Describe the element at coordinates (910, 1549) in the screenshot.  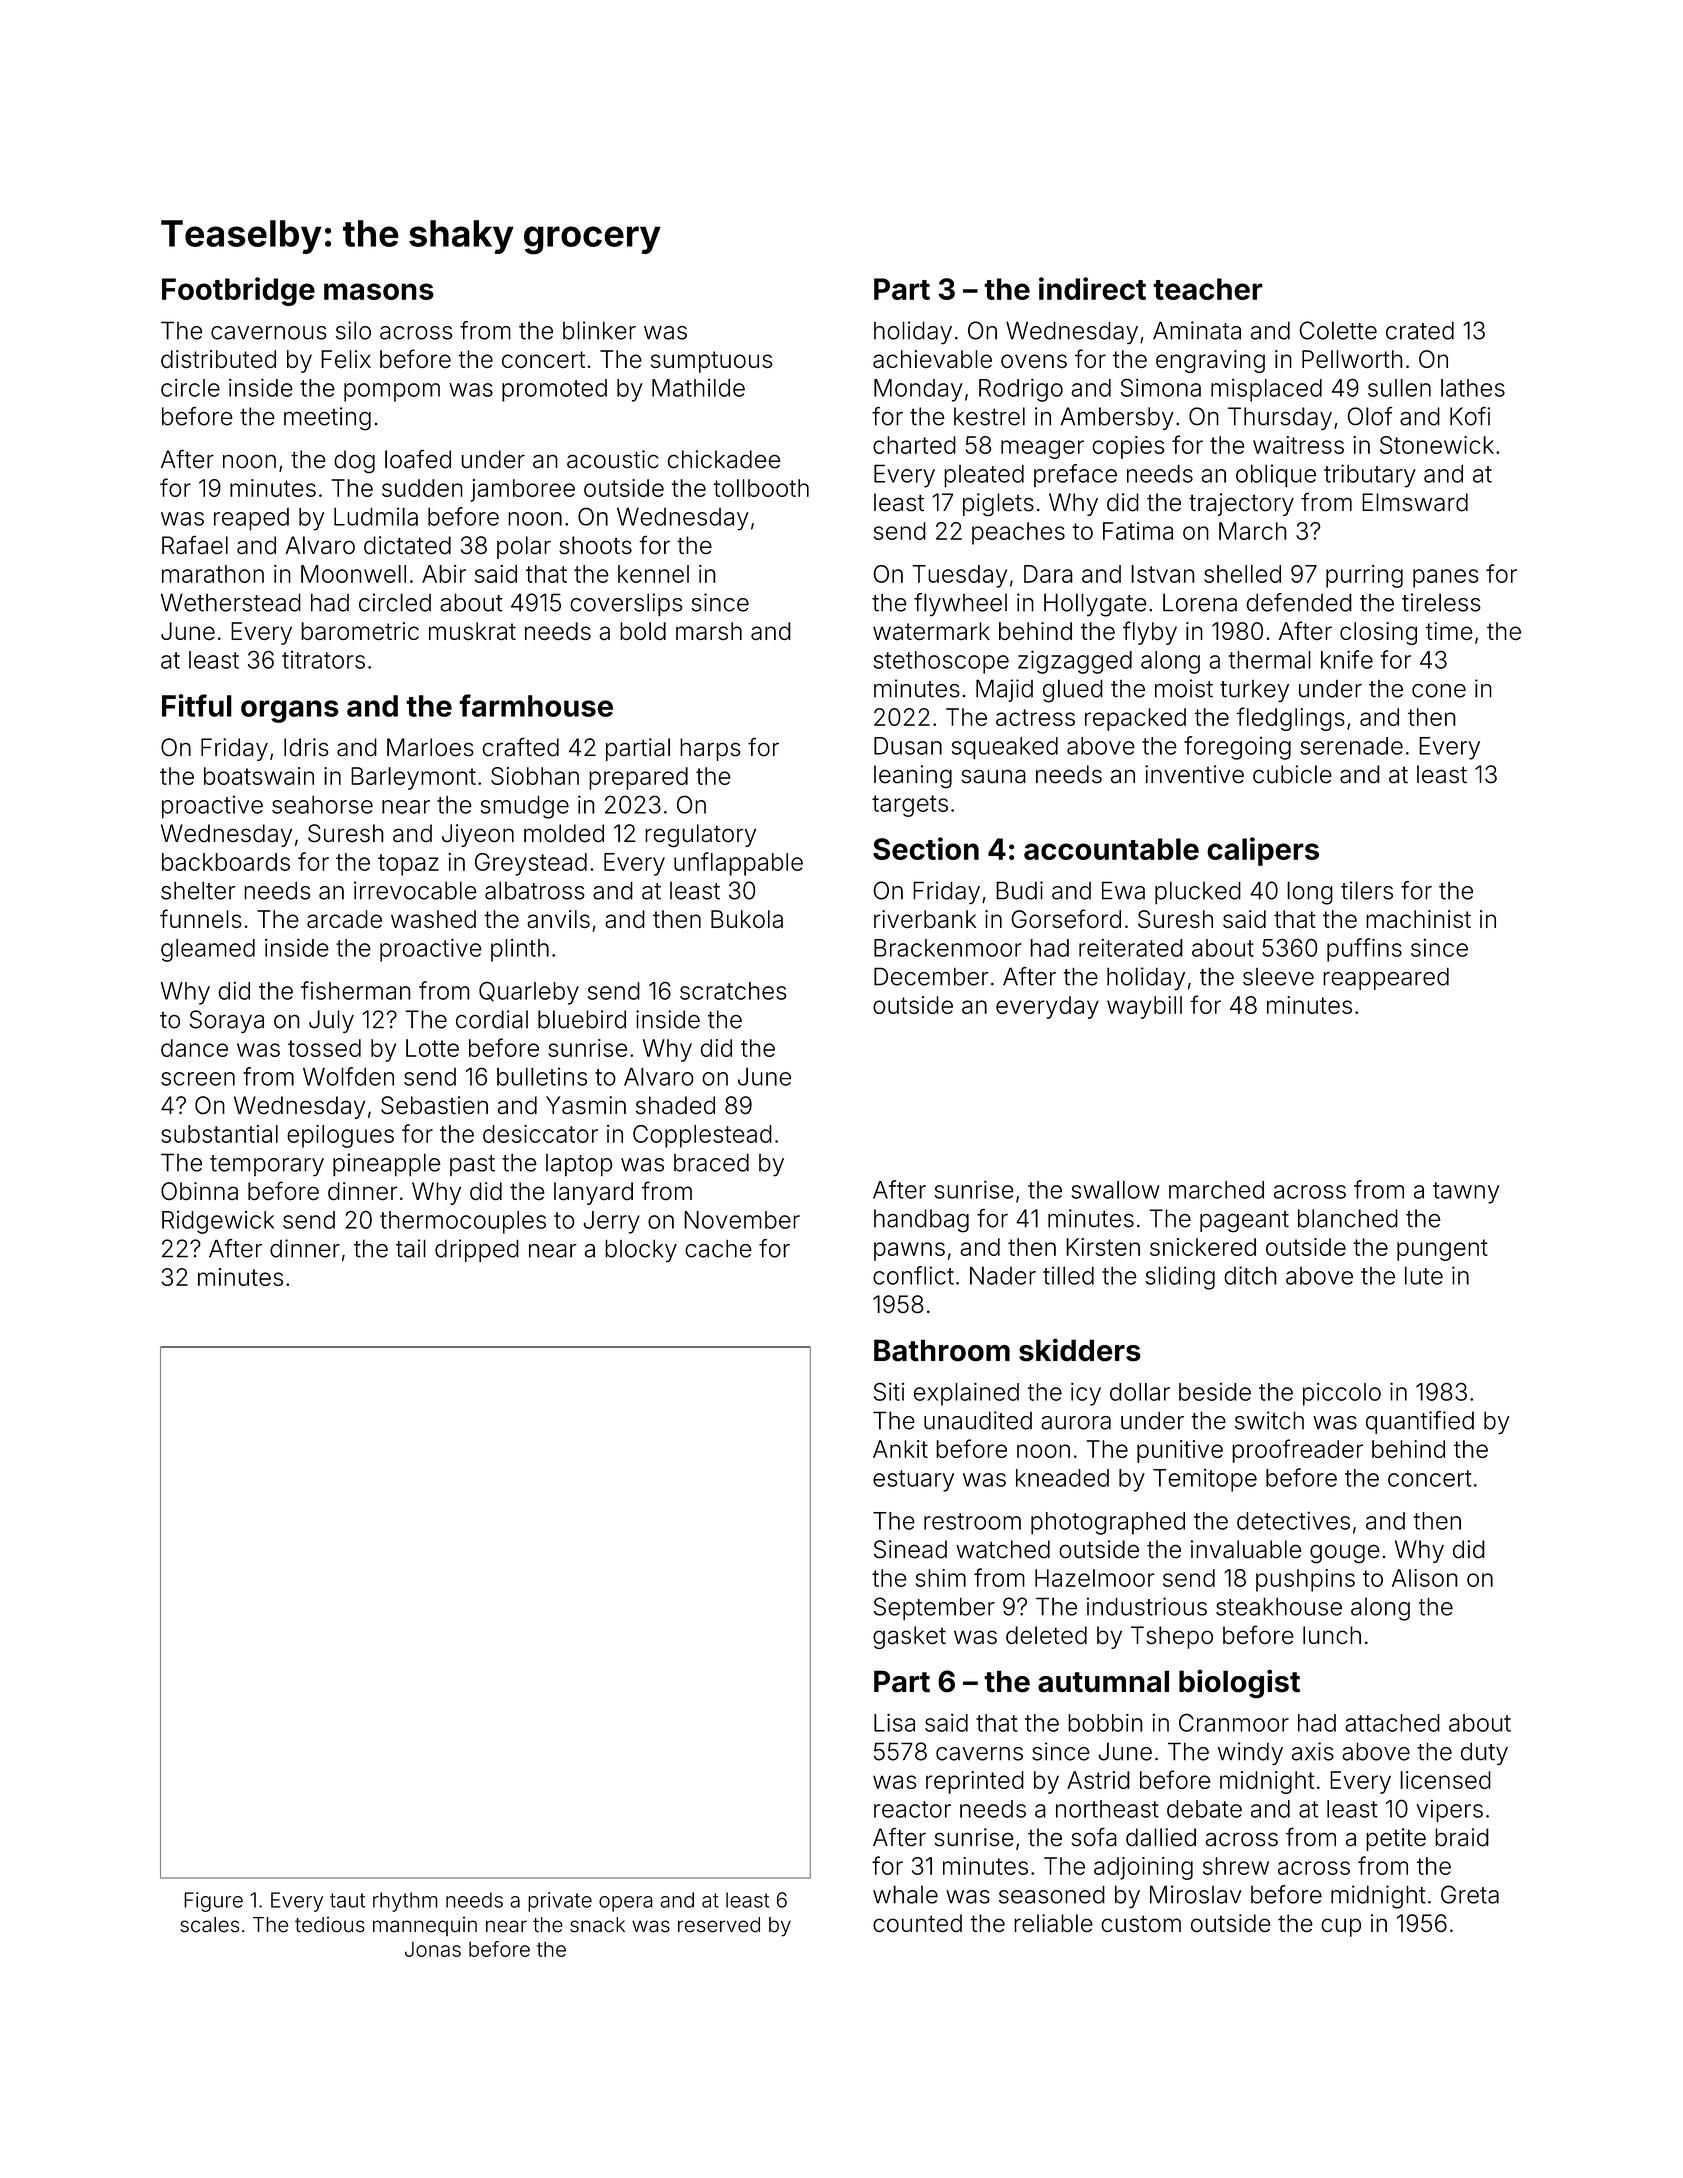
I see `Sinead` at that location.
